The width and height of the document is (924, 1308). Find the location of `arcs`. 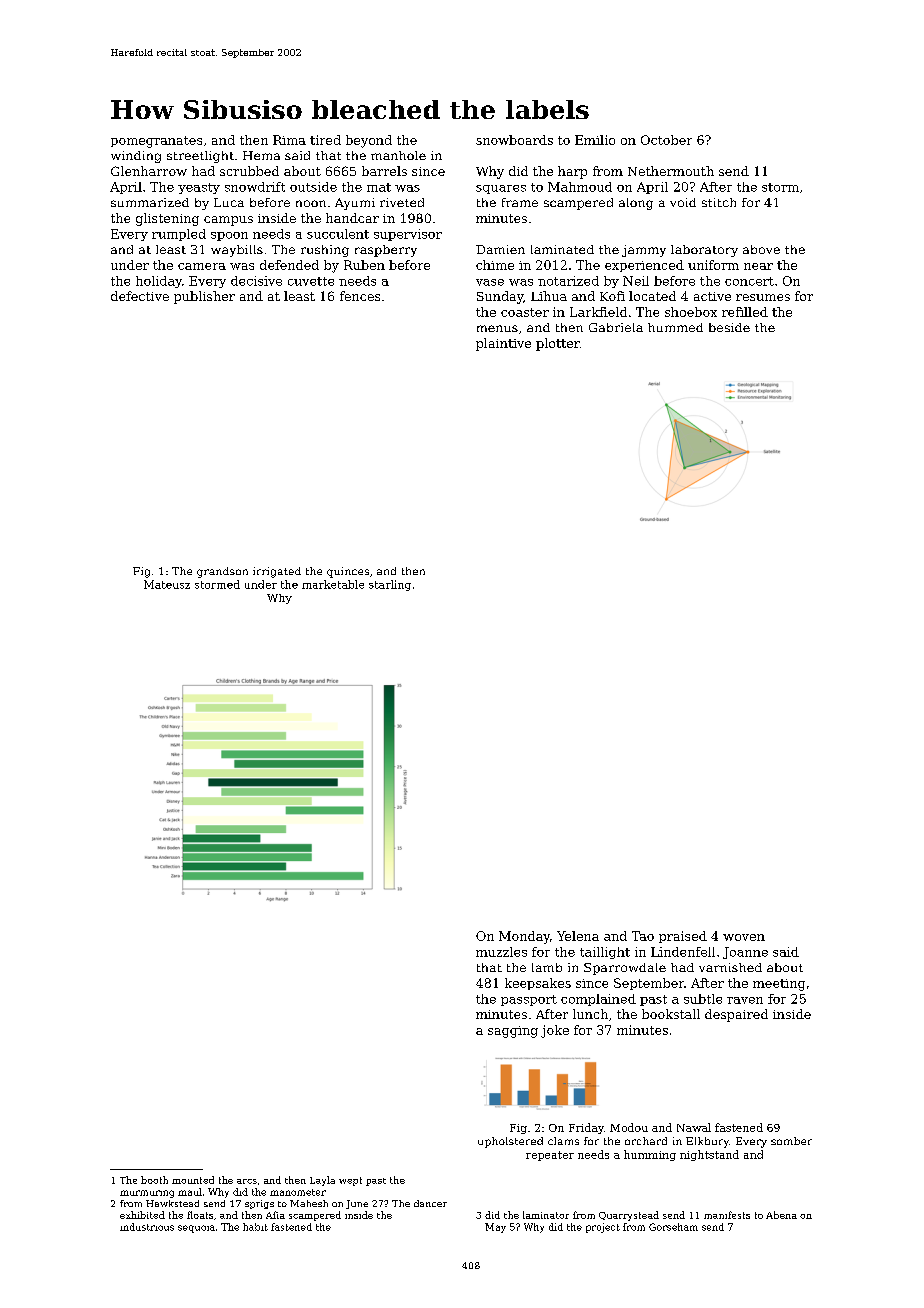

arcs is located at coordinates (247, 1181).
